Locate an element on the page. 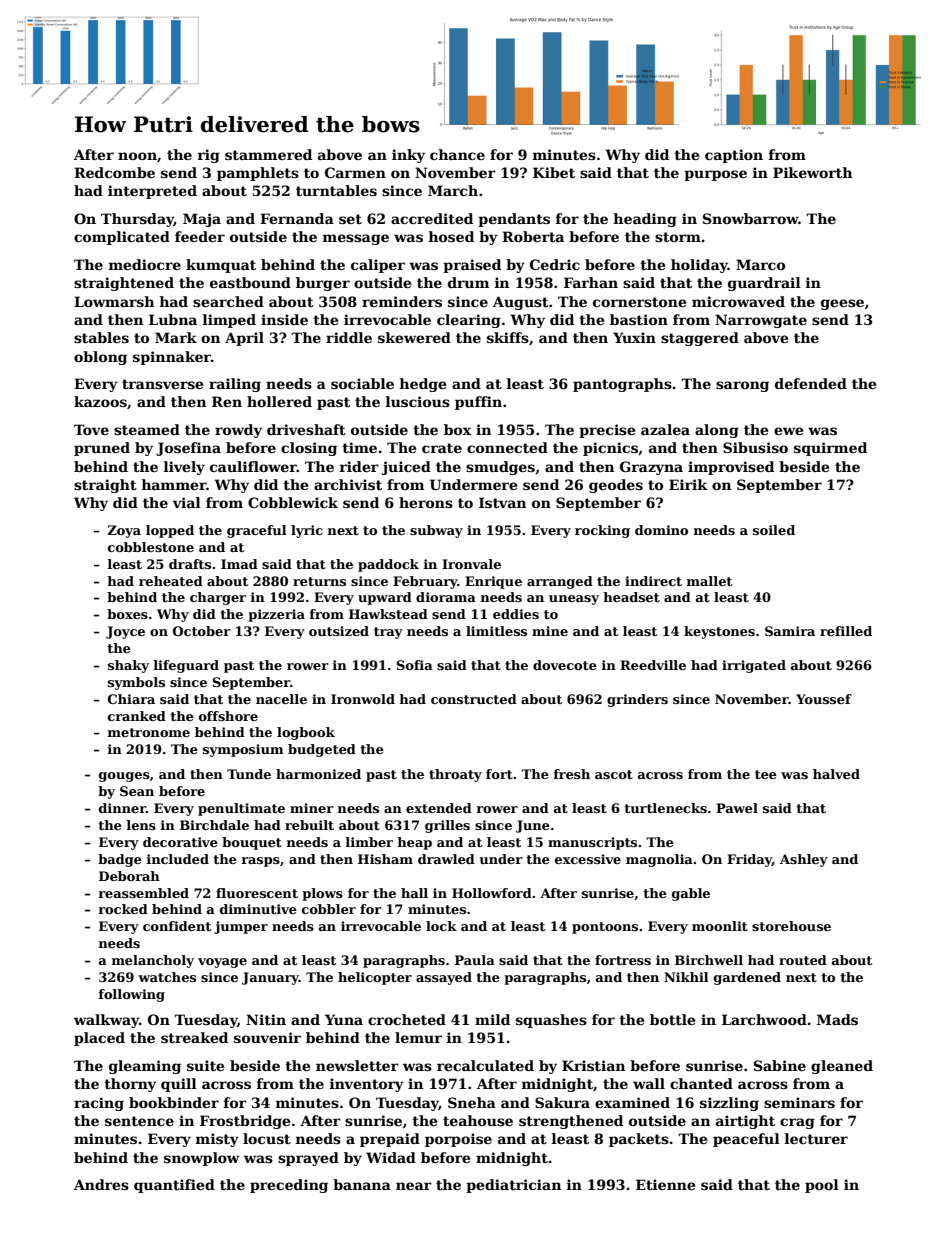 The image size is (952, 1233). gleaming is located at coordinates (145, 1067).
